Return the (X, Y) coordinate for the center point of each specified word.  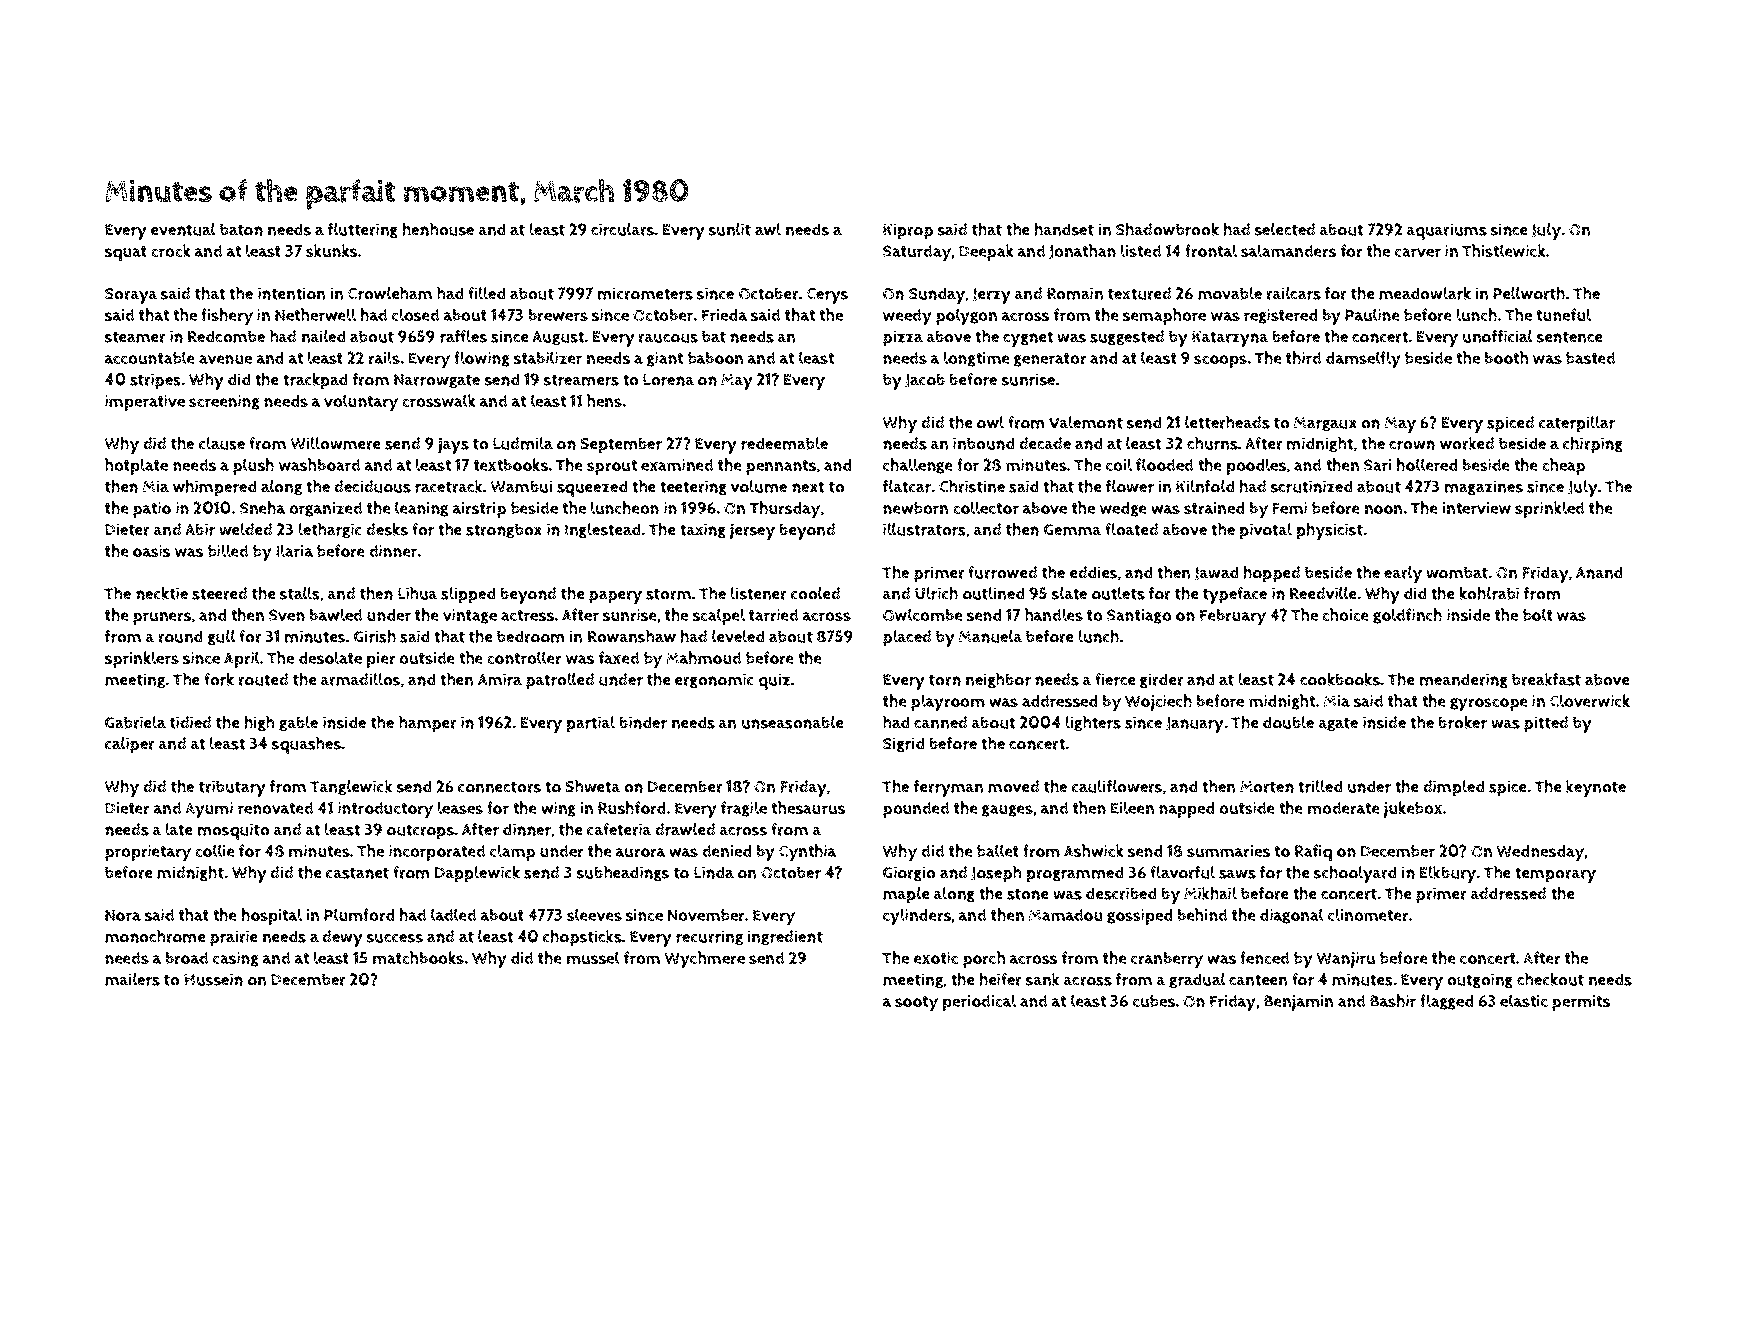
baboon (715, 358)
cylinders (917, 917)
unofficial (1497, 336)
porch (984, 959)
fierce (1115, 679)
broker (1463, 722)
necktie (162, 593)
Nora (123, 915)
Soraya (131, 296)
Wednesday (1540, 853)
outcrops (421, 832)
